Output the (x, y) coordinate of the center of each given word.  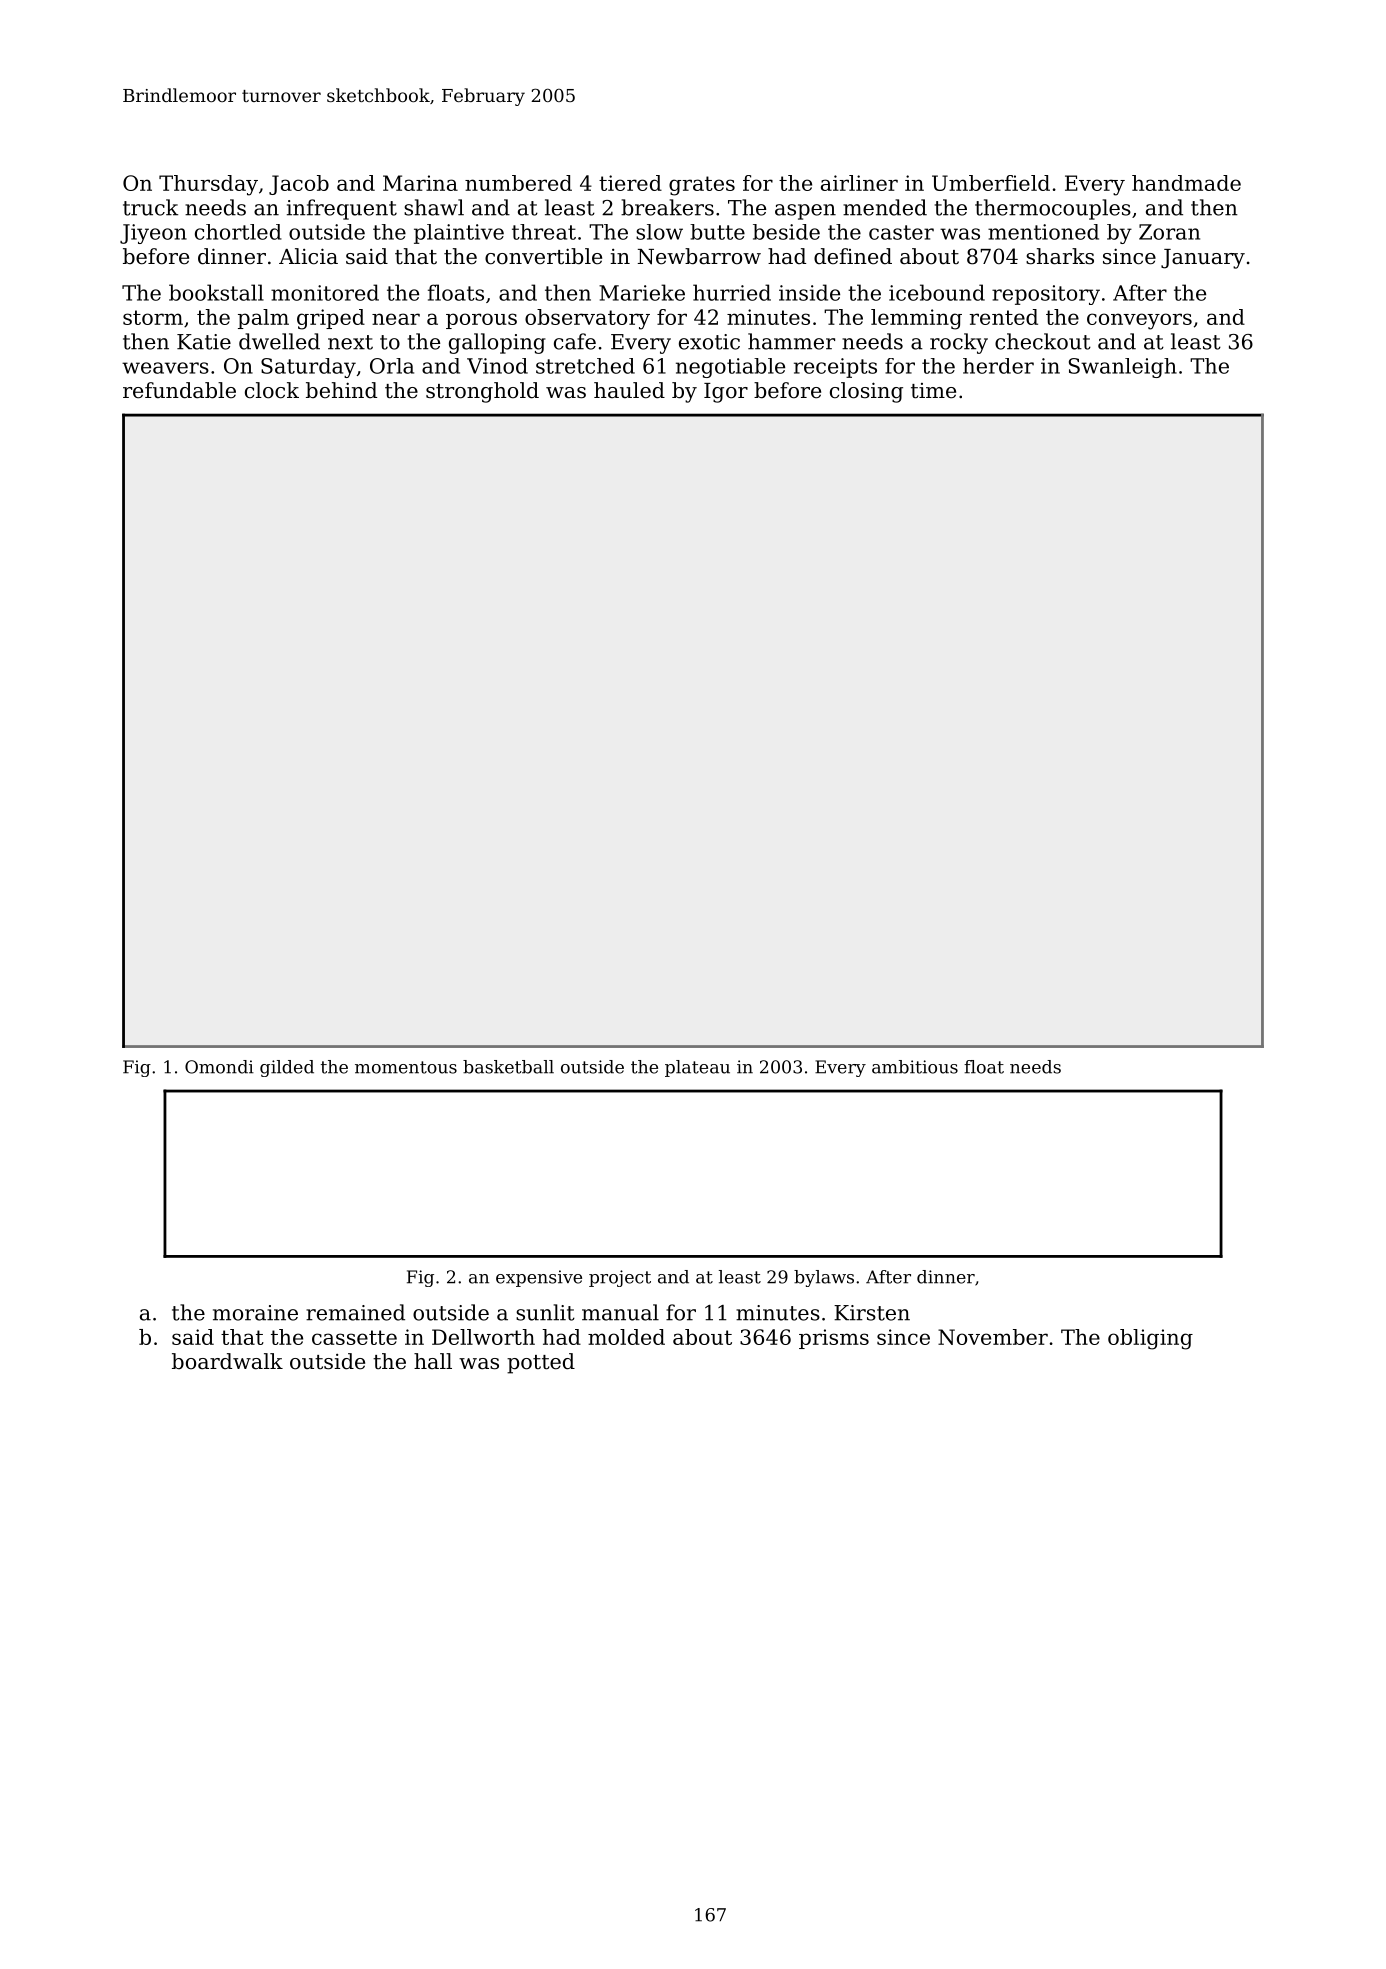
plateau (697, 1068)
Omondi (219, 1067)
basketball (508, 1067)
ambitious (915, 1067)
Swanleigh (1123, 368)
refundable (179, 390)
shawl (434, 207)
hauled (629, 390)
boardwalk (227, 1361)
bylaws (824, 1278)
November (993, 1337)
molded (626, 1337)
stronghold (482, 392)
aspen (805, 212)
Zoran (1169, 232)
